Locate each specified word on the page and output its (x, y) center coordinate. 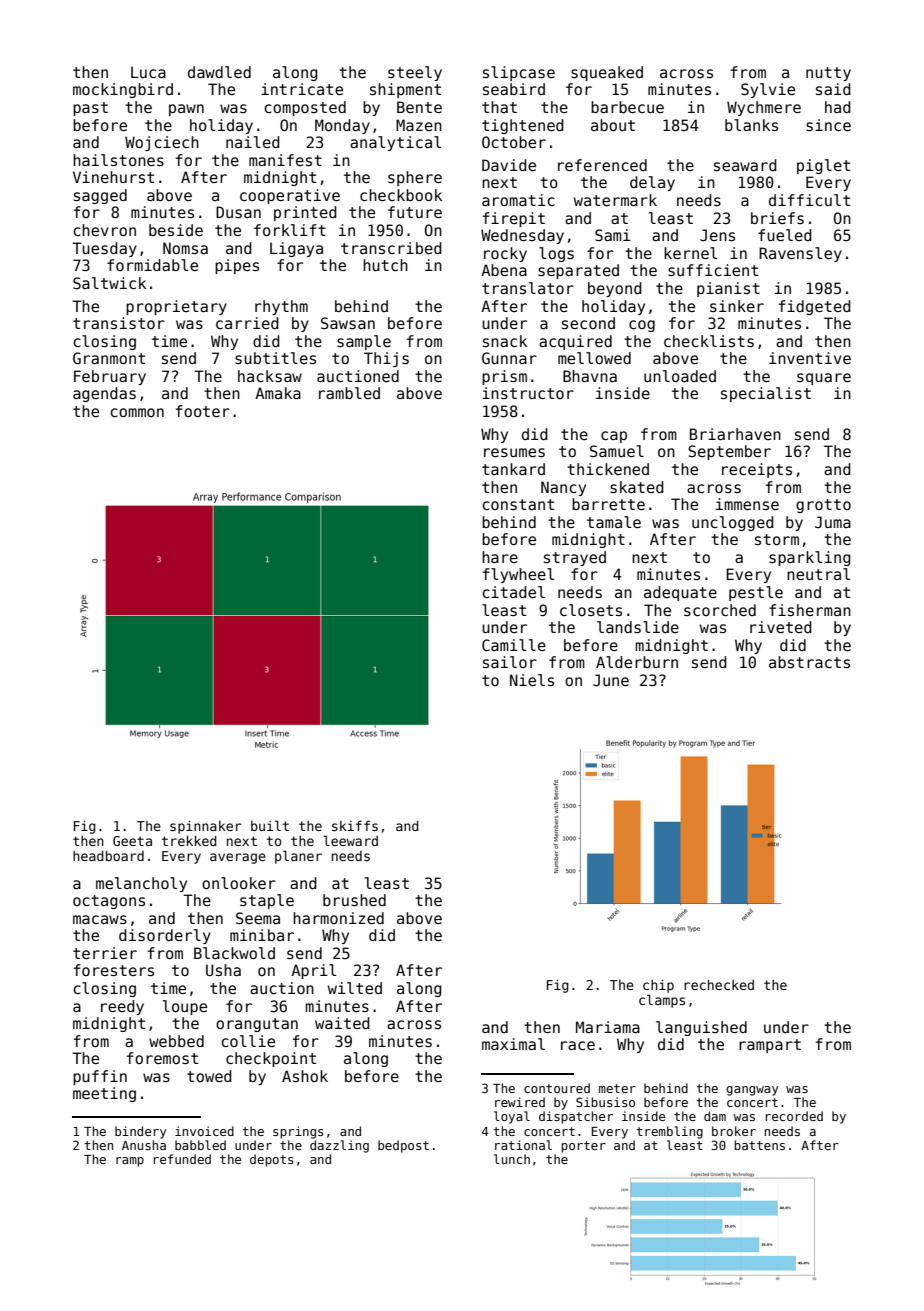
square (824, 379)
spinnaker (206, 827)
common (137, 412)
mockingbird (123, 90)
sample (364, 342)
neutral (818, 574)
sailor (510, 662)
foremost (162, 1058)
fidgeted (815, 307)
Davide (509, 165)
